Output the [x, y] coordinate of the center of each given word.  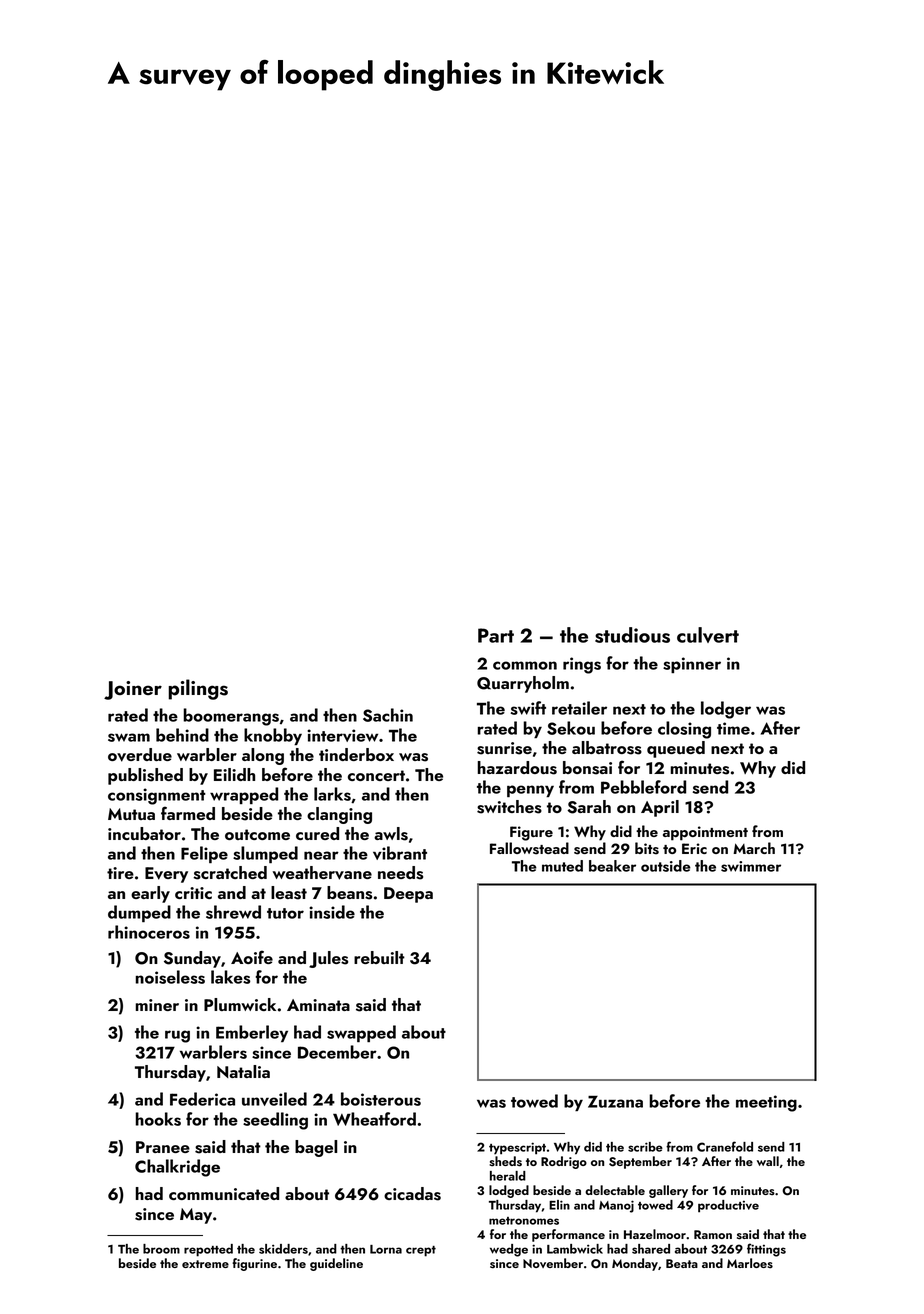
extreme [205, 1264]
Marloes [750, 1263]
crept [421, 1251]
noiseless [170, 977]
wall [768, 1161]
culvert [708, 635]
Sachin [388, 715]
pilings [198, 689]
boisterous [381, 1099]
